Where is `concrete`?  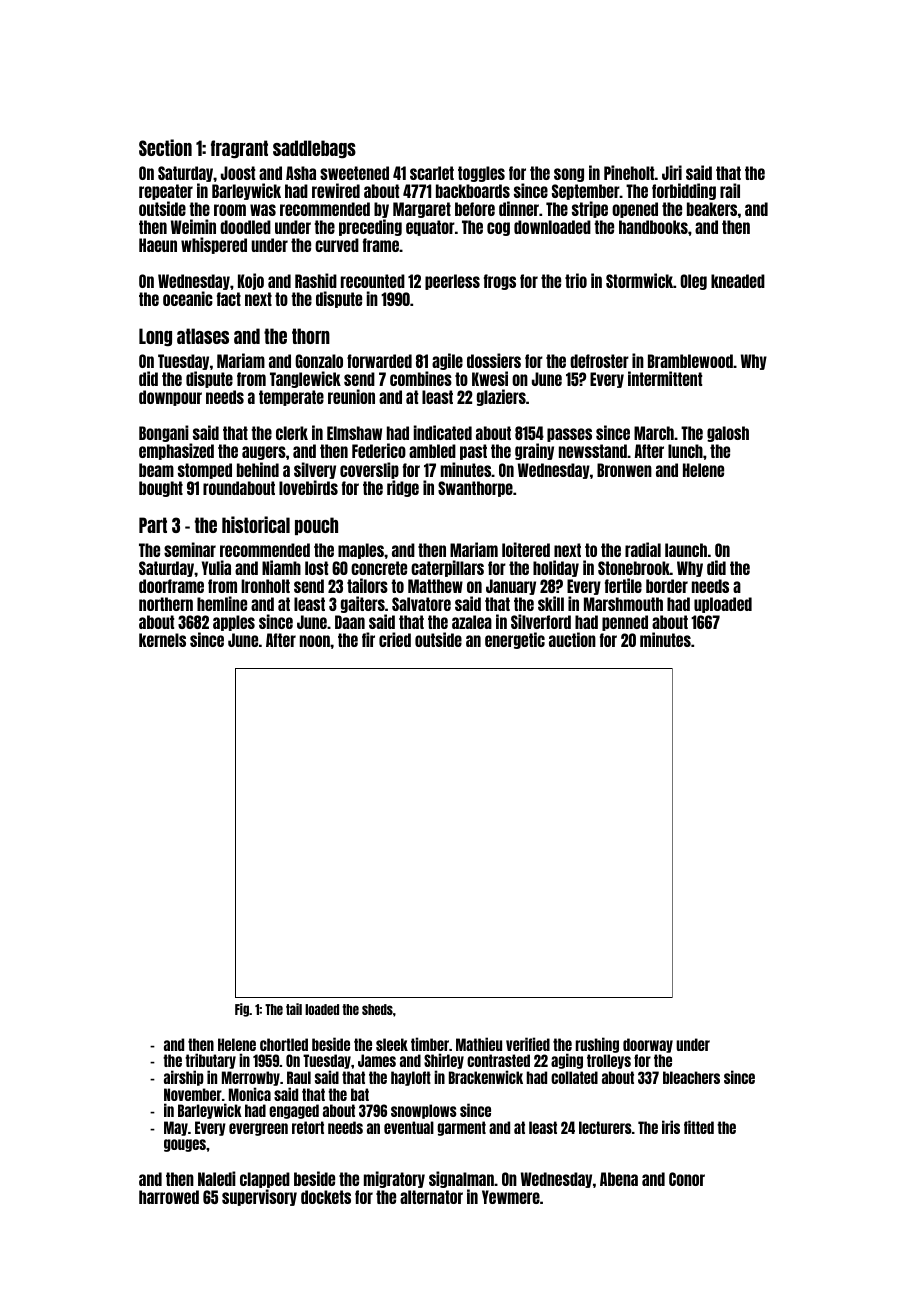
concrete is located at coordinates (379, 568).
